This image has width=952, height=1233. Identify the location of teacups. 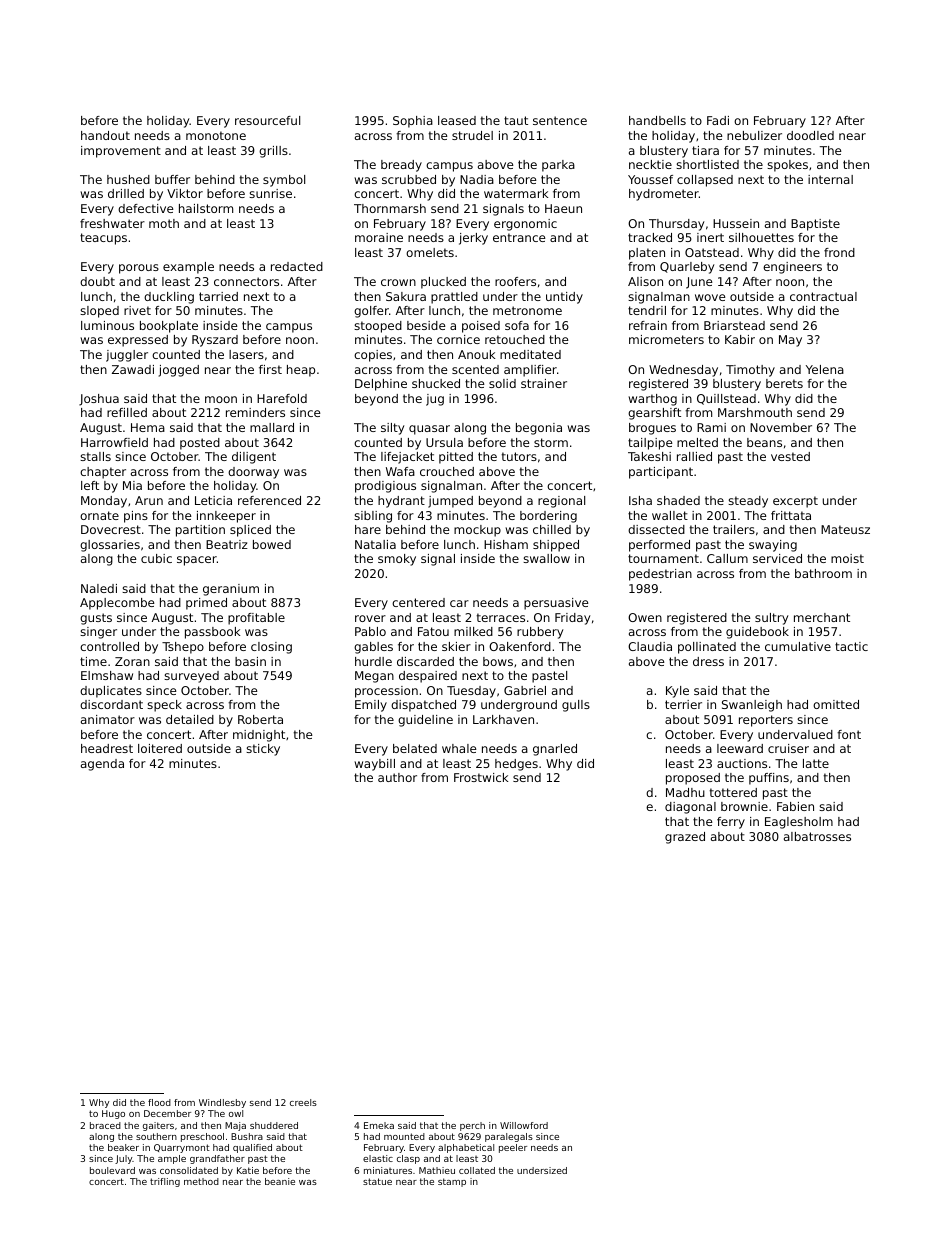
(103, 239).
